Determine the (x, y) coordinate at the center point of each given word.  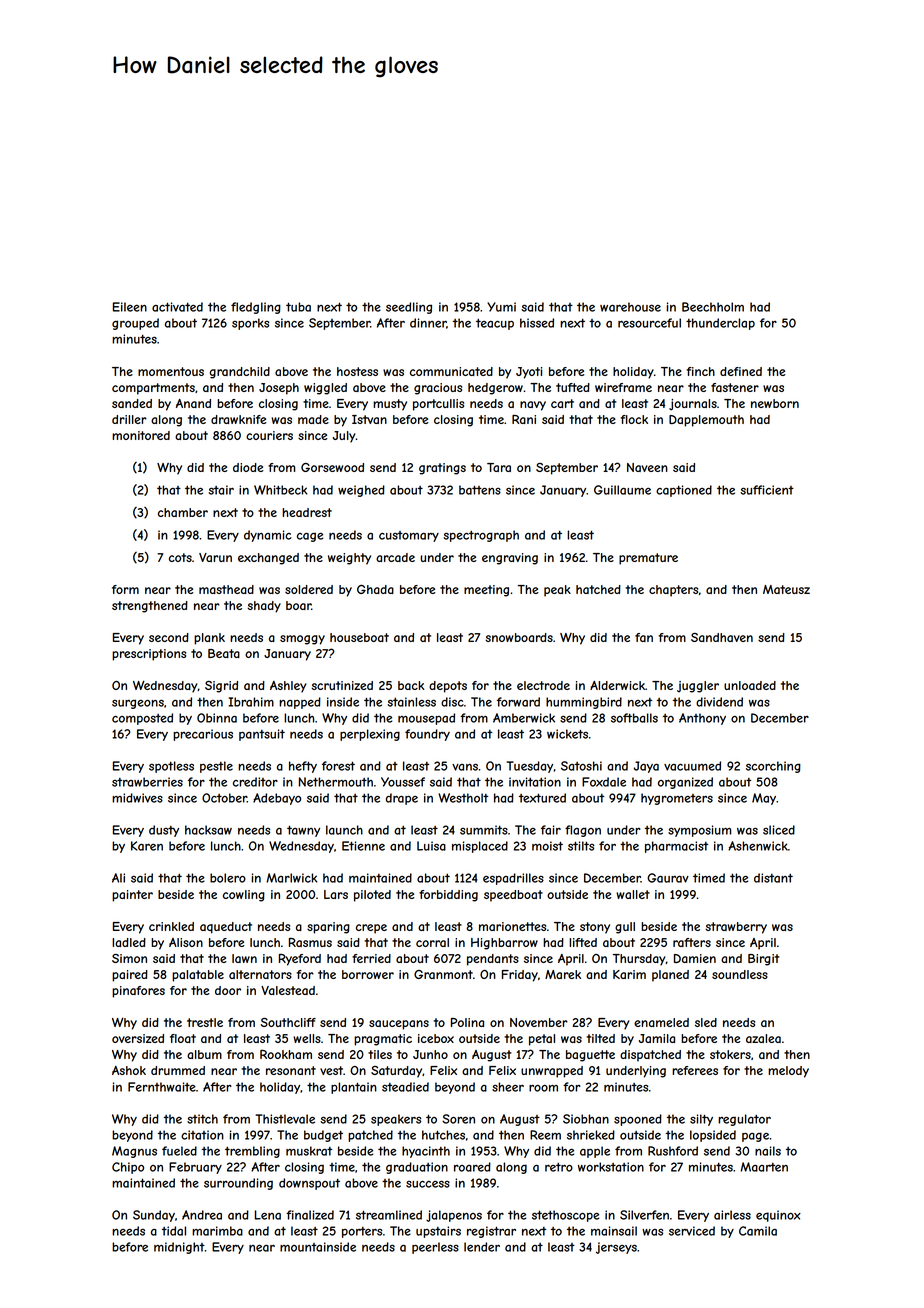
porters (362, 1232)
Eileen (130, 307)
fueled (179, 1151)
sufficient (767, 490)
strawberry (736, 928)
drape (402, 799)
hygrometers (677, 799)
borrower (368, 974)
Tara (499, 467)
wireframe (623, 387)
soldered (309, 589)
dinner (428, 323)
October (224, 798)
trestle (205, 1022)
